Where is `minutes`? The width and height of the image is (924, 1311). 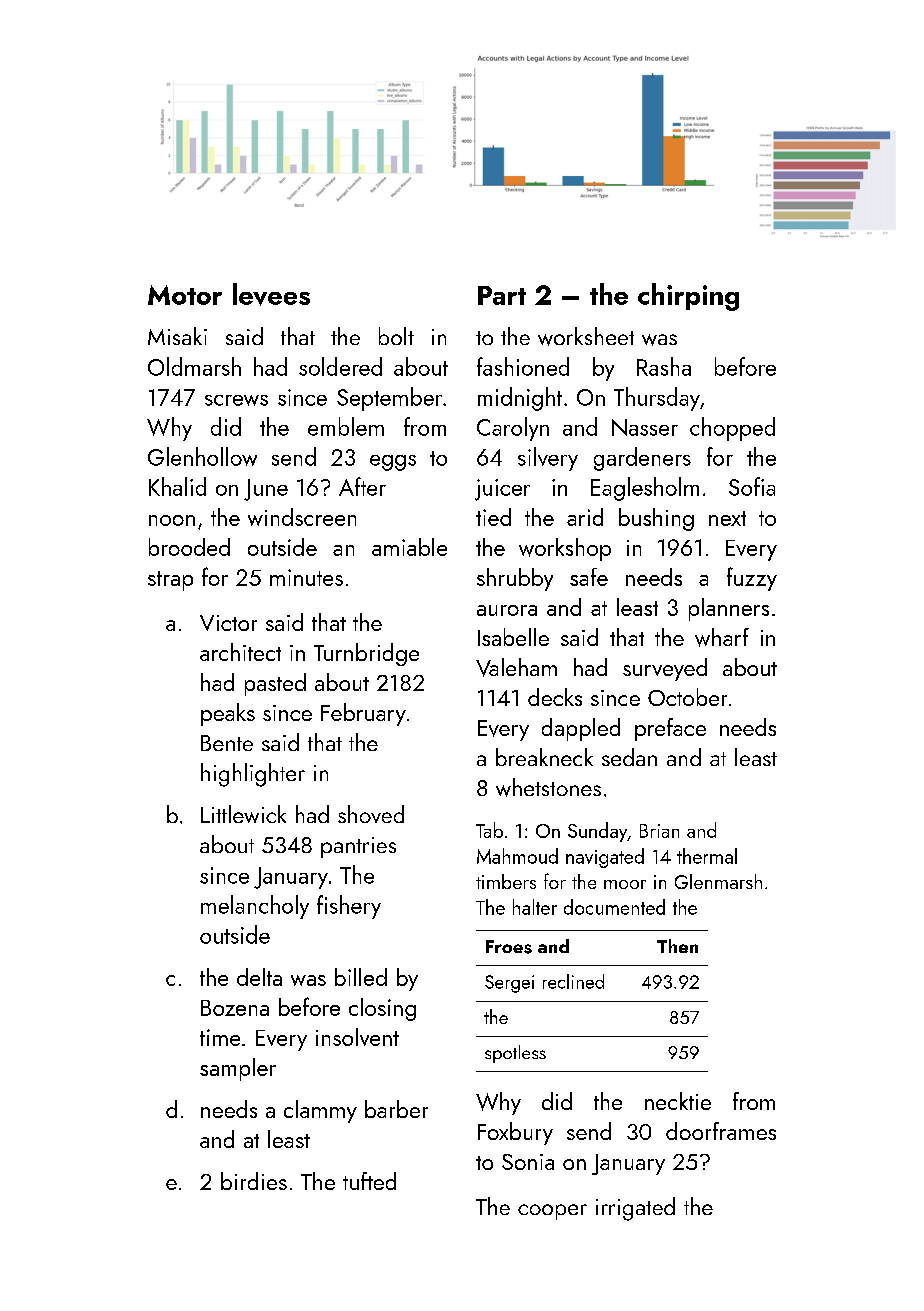
minutes is located at coordinates (306, 577).
